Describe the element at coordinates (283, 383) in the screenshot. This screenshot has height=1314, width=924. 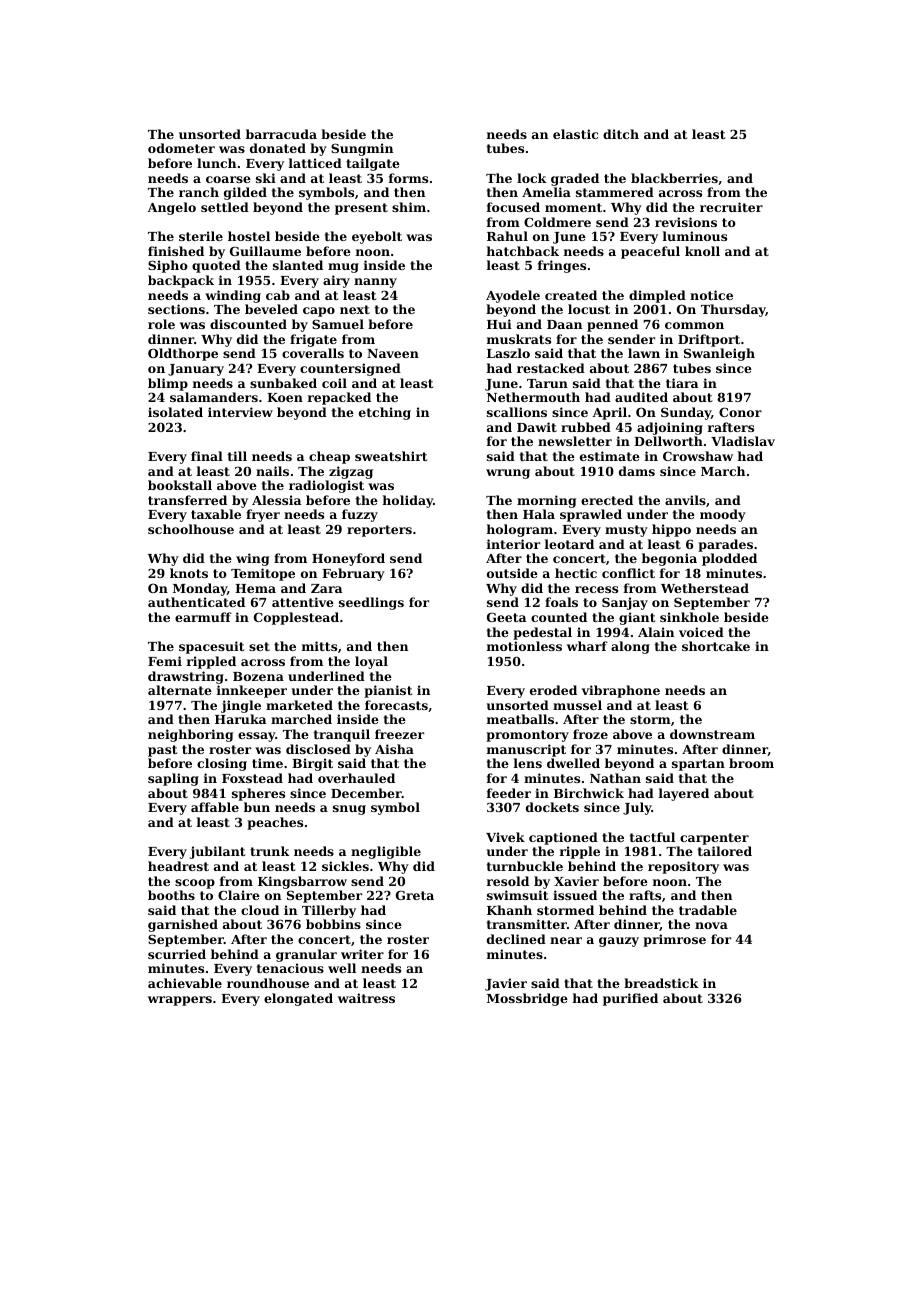
I see `sunbaked` at that location.
